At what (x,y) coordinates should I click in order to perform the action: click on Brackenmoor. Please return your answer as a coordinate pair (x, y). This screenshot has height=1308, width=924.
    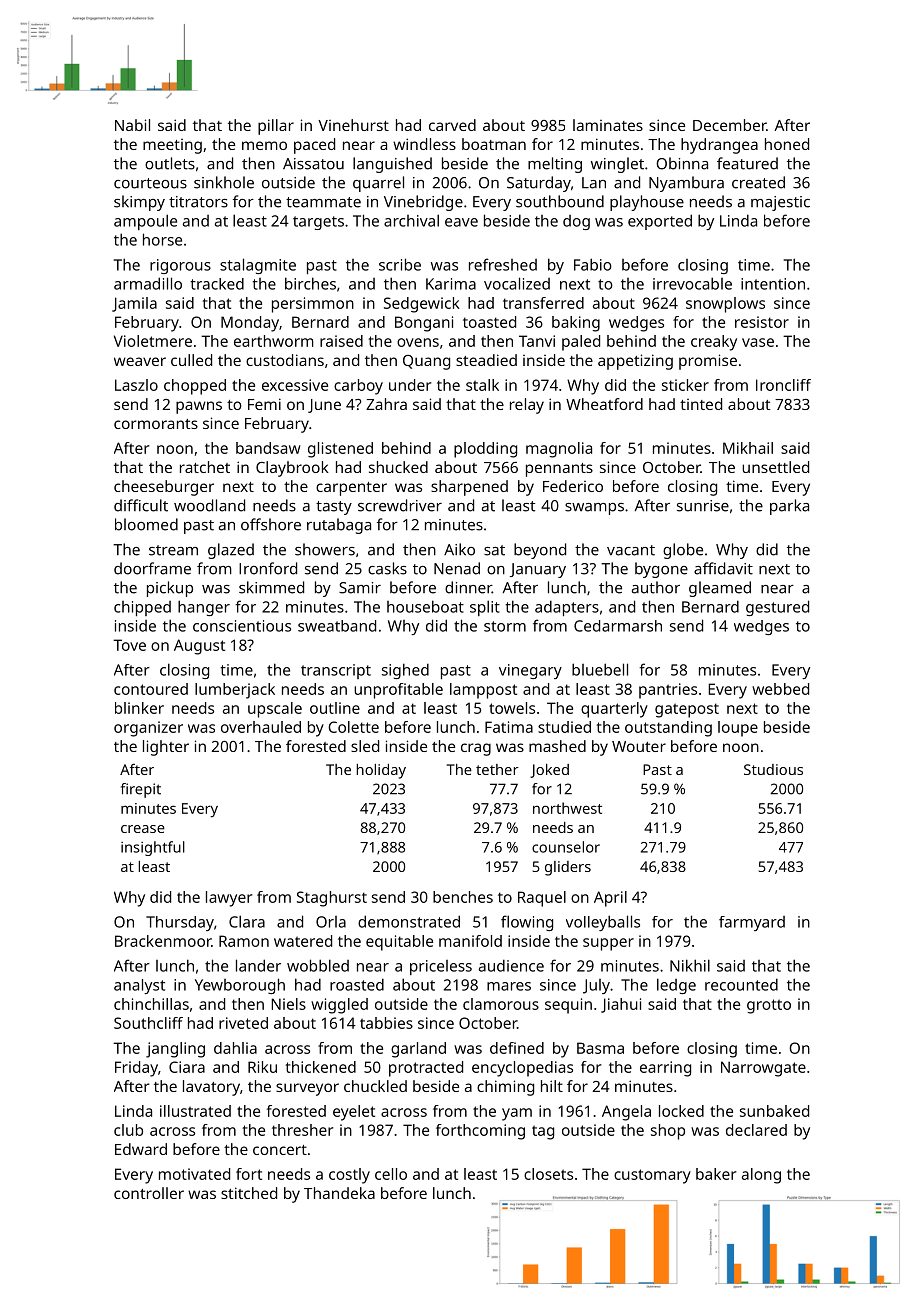
    Looking at the image, I should click on (163, 941).
